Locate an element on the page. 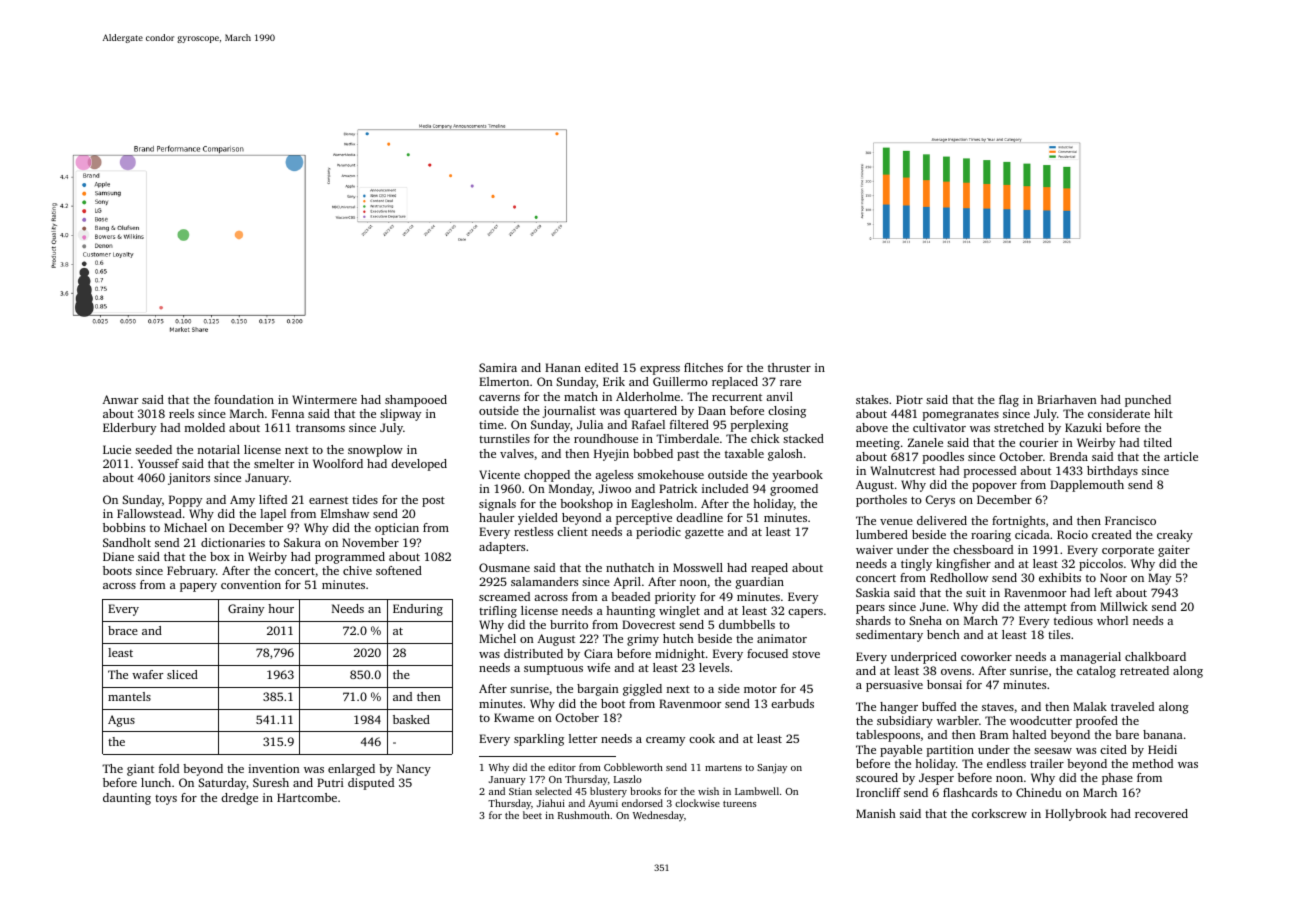 The height and width of the page is (924, 1308). Chinedu is located at coordinates (1039, 792).
